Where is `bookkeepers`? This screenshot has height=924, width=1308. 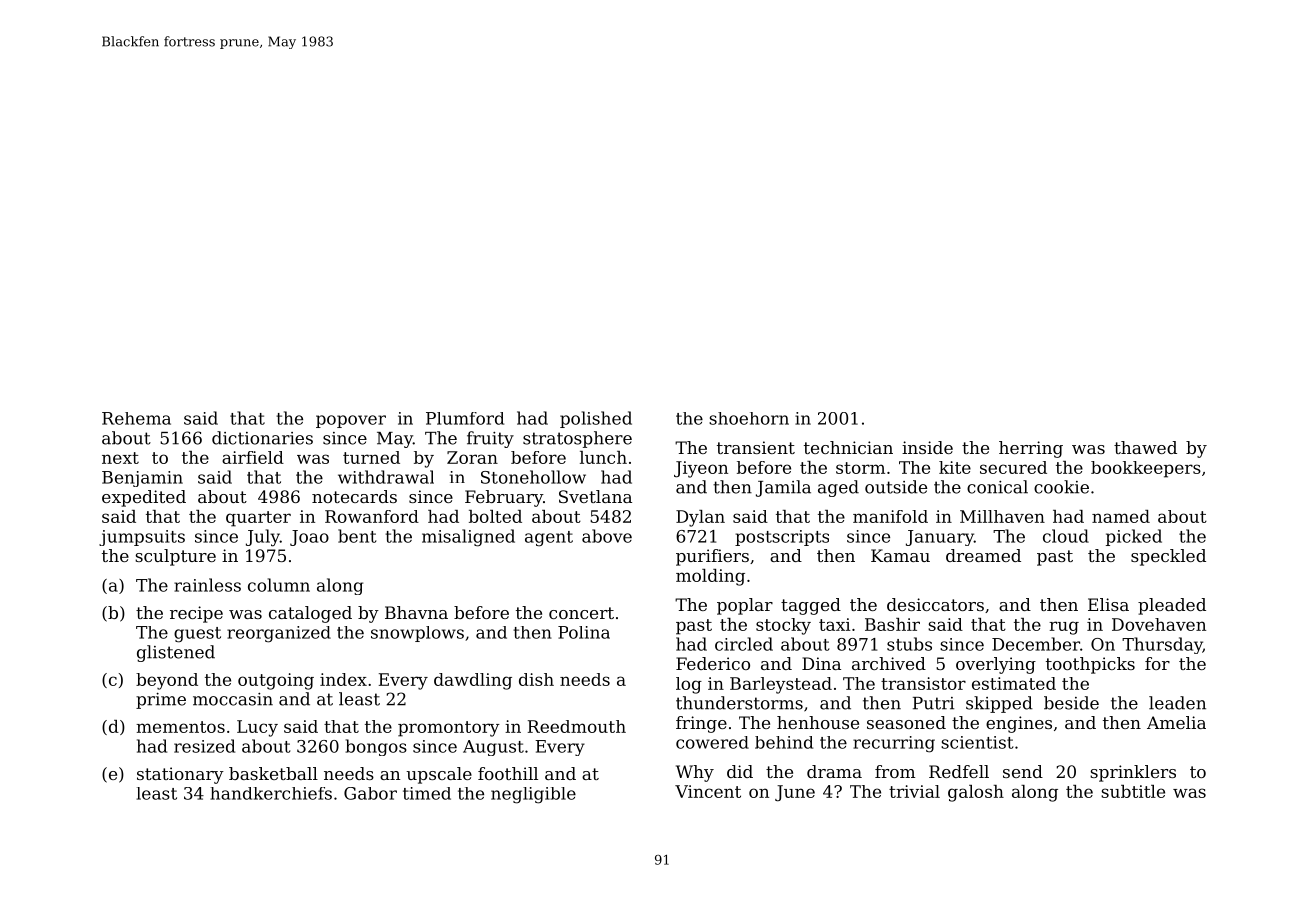 bookkeepers is located at coordinates (1146, 469).
